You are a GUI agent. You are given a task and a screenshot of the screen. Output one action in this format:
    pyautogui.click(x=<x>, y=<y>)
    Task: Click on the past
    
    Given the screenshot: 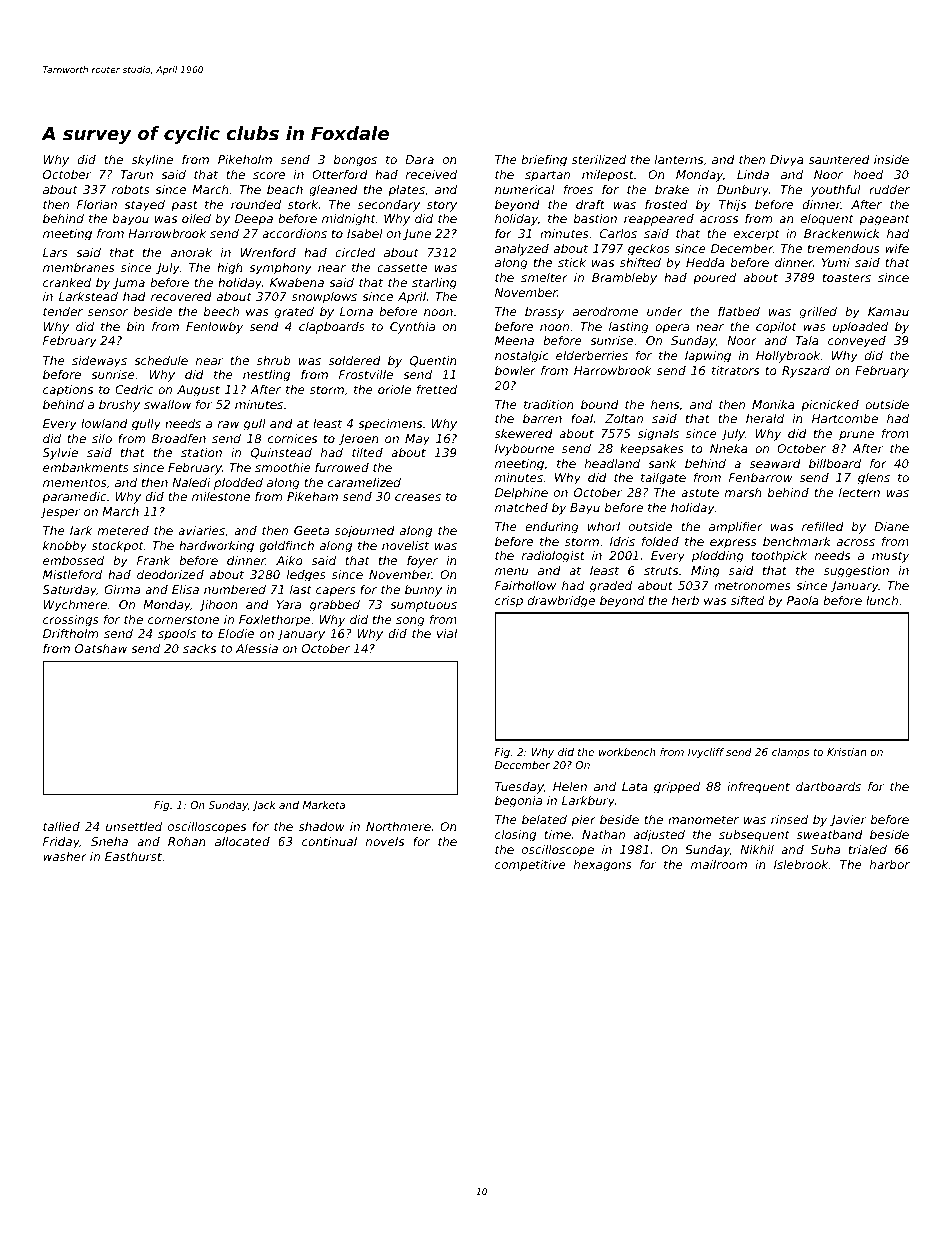 What is the action you would take?
    pyautogui.click(x=184, y=206)
